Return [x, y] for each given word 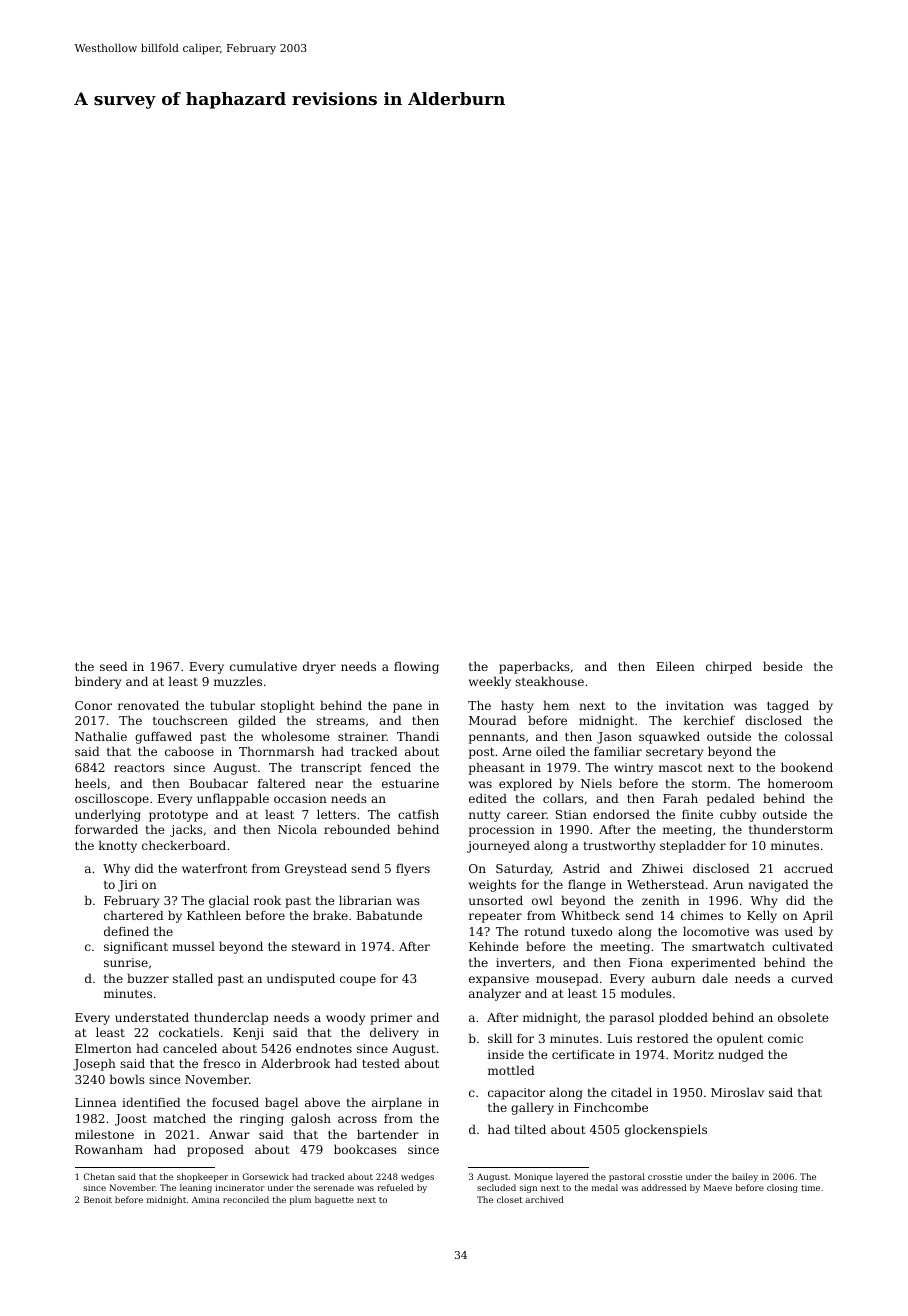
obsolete [803, 1017]
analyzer [495, 994]
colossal [809, 736]
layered [572, 1177]
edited [488, 798]
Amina [206, 1200]
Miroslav [737, 1092]
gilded [257, 721]
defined [126, 931]
